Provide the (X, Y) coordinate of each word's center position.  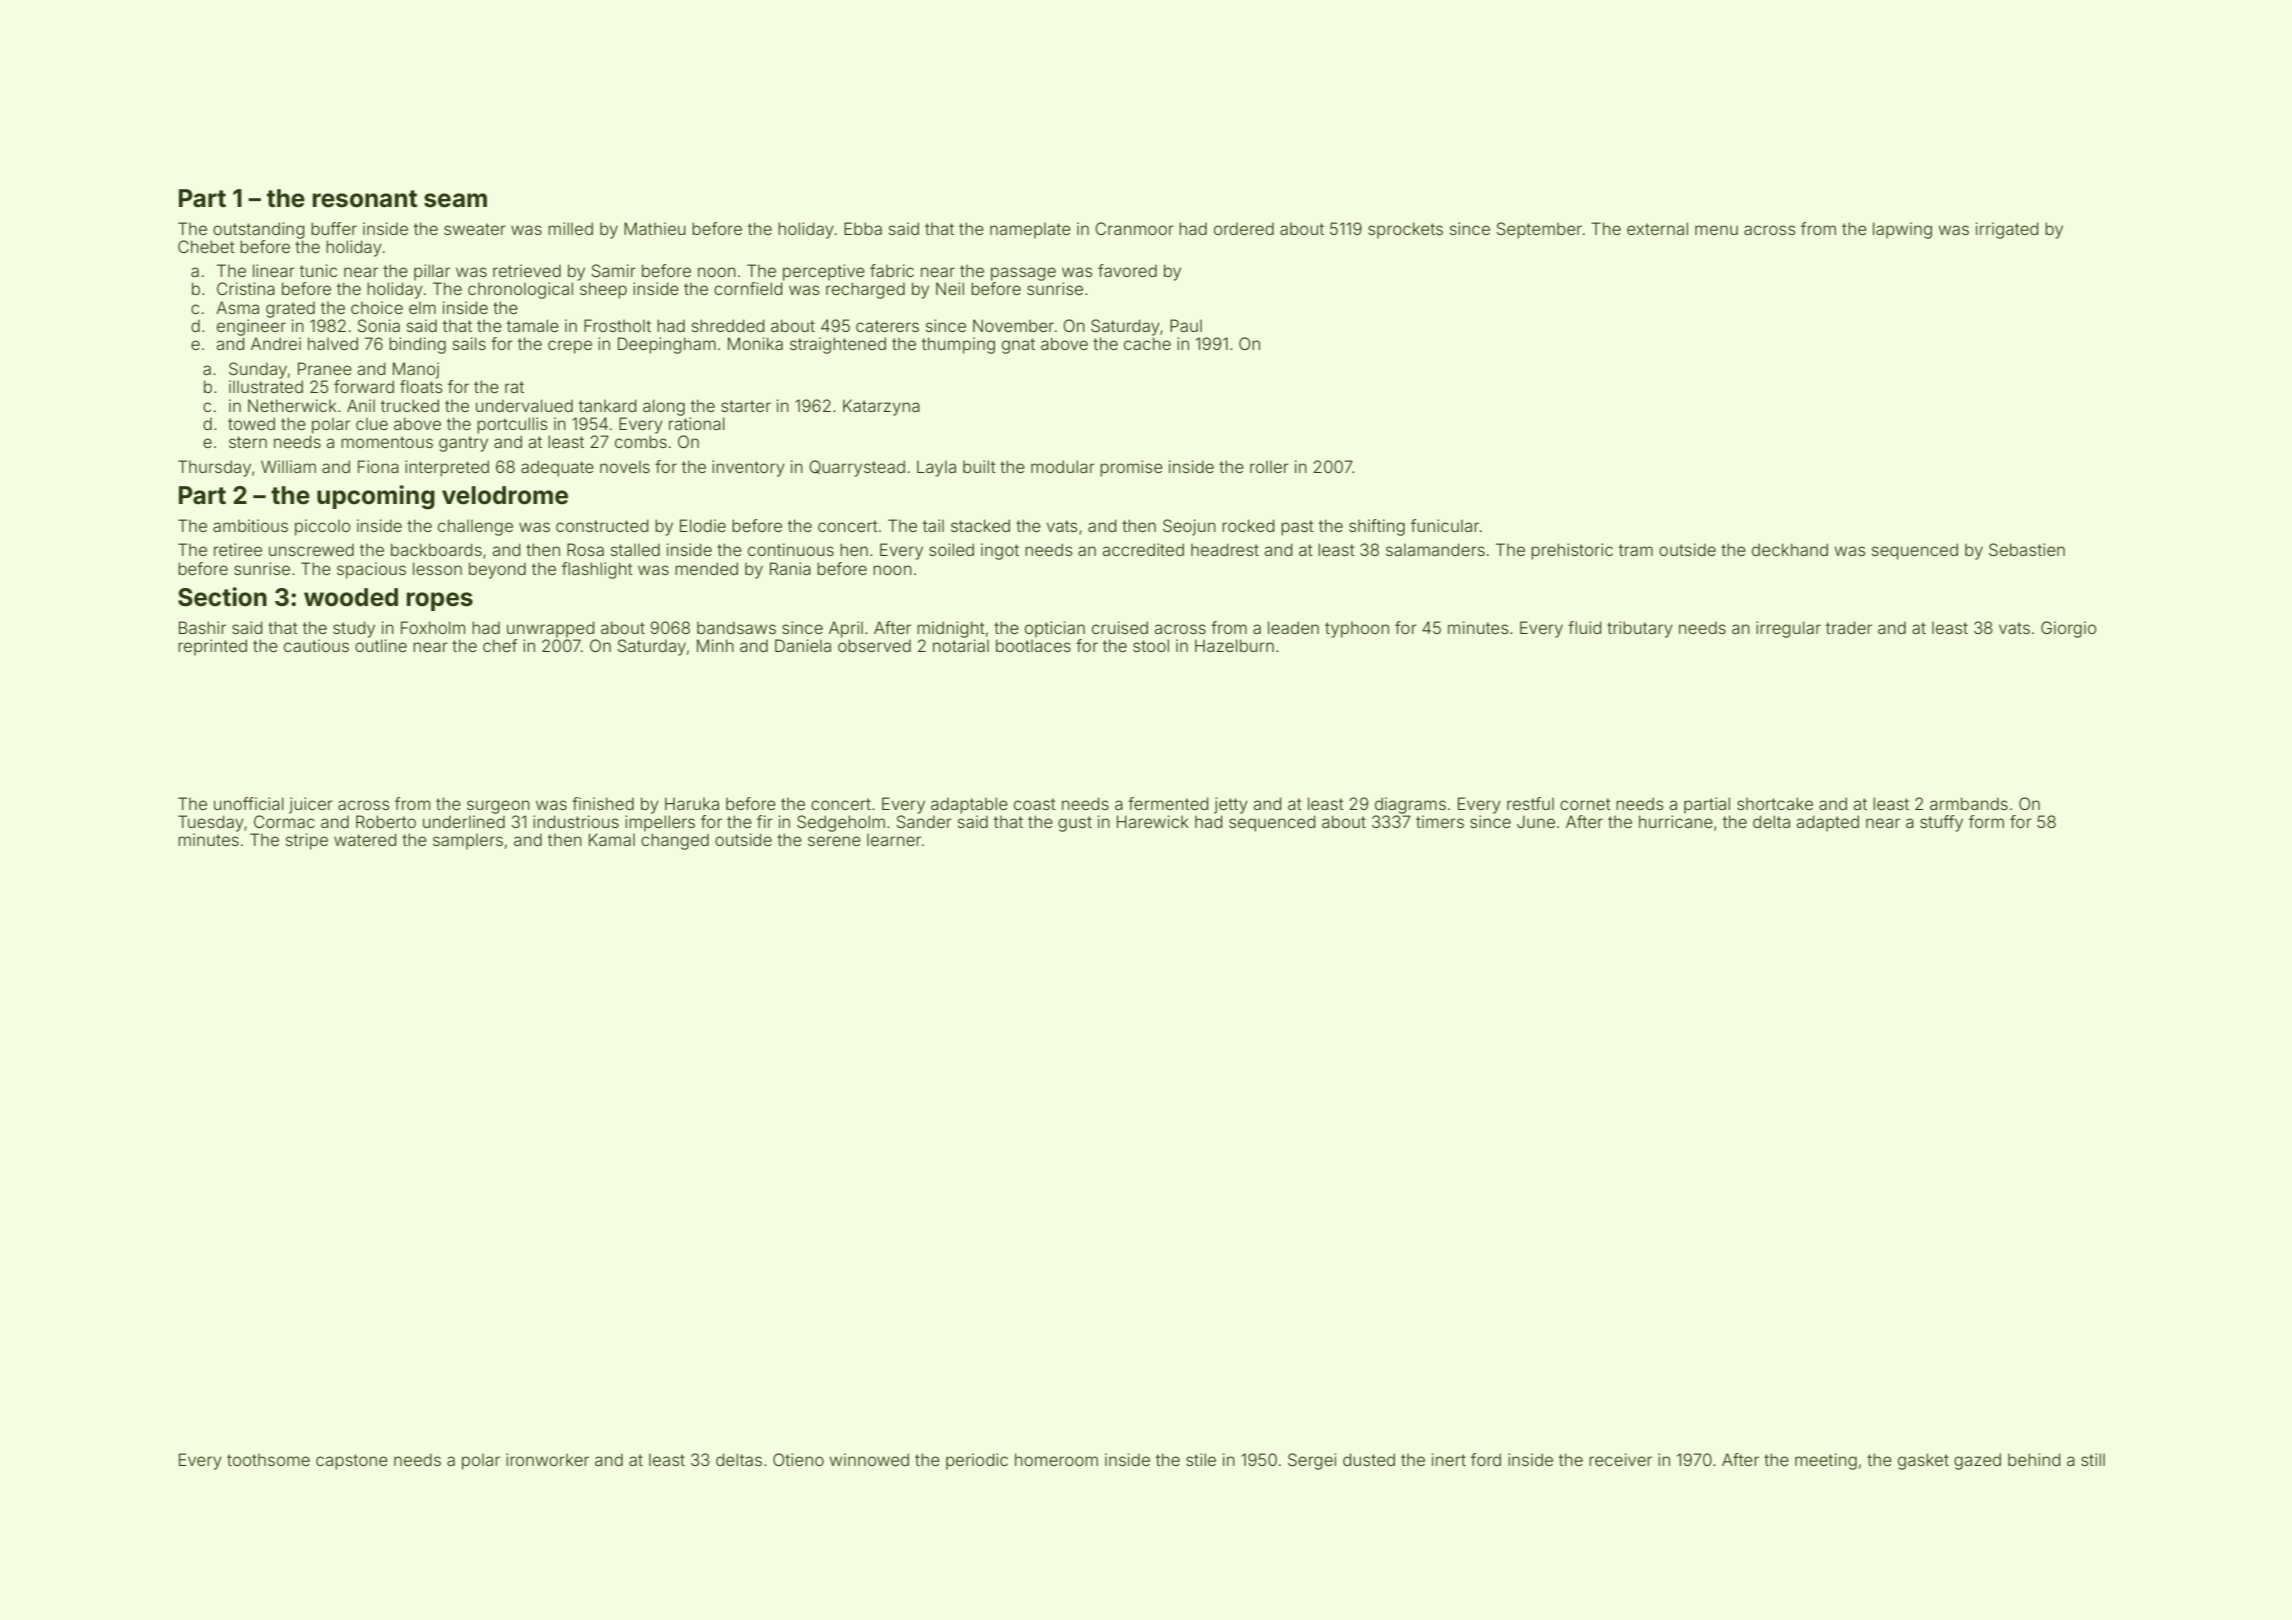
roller (1269, 467)
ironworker (547, 1459)
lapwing (1902, 230)
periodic (977, 1461)
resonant (365, 199)
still (2093, 1459)
